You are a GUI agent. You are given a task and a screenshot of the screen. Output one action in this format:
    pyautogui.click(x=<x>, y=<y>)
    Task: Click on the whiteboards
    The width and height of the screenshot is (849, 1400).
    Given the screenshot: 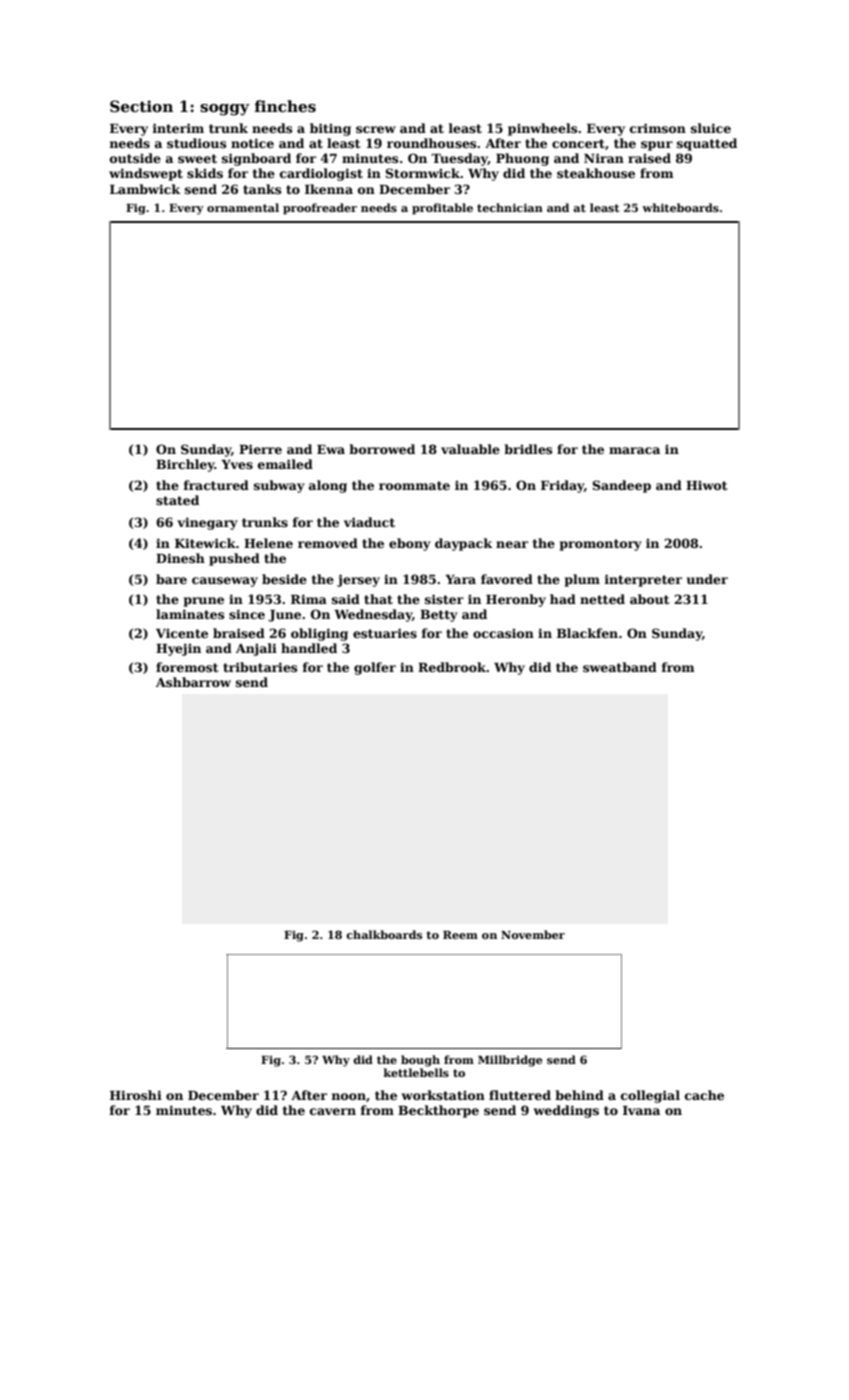 What is the action you would take?
    pyautogui.click(x=680, y=207)
